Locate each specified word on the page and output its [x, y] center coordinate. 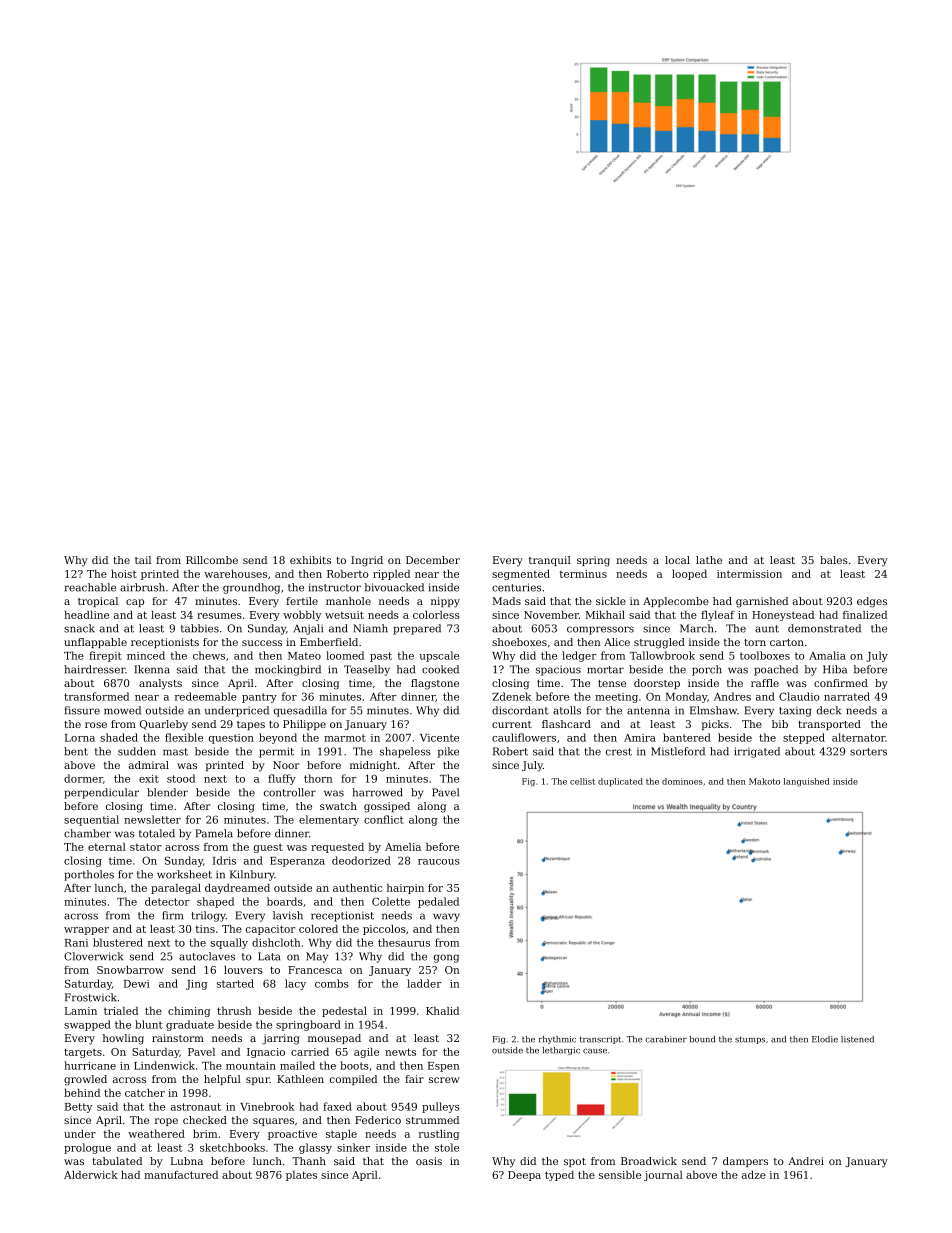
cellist [582, 781]
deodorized [361, 860]
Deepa [524, 1176]
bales [834, 560]
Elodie [825, 1039]
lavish [288, 915]
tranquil [550, 561]
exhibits [310, 560]
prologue [87, 1148]
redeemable [206, 696]
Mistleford [678, 751]
